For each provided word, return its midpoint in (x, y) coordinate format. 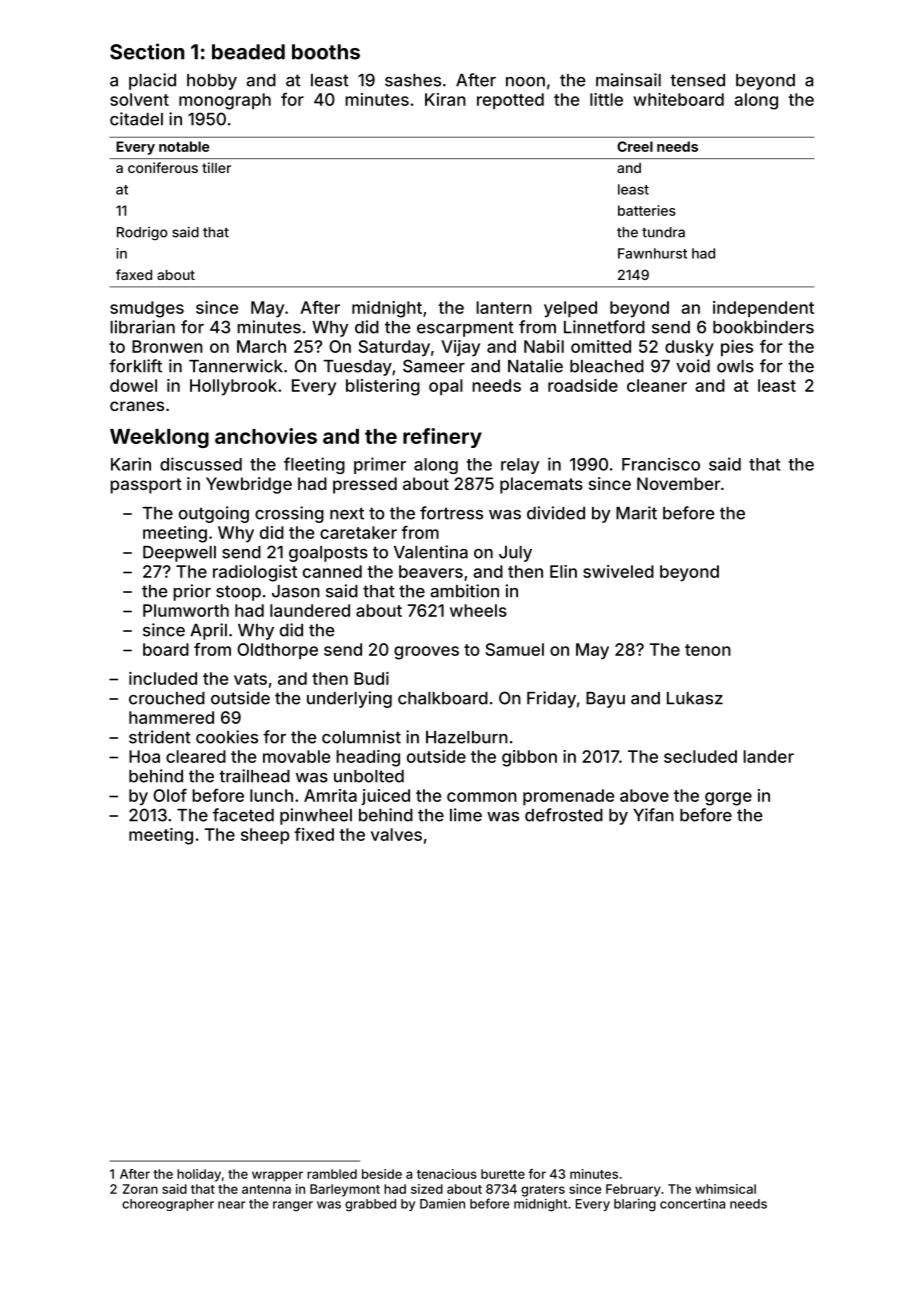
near (231, 1205)
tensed (697, 80)
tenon (708, 650)
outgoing (214, 514)
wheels (478, 610)
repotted (510, 101)
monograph (225, 101)
